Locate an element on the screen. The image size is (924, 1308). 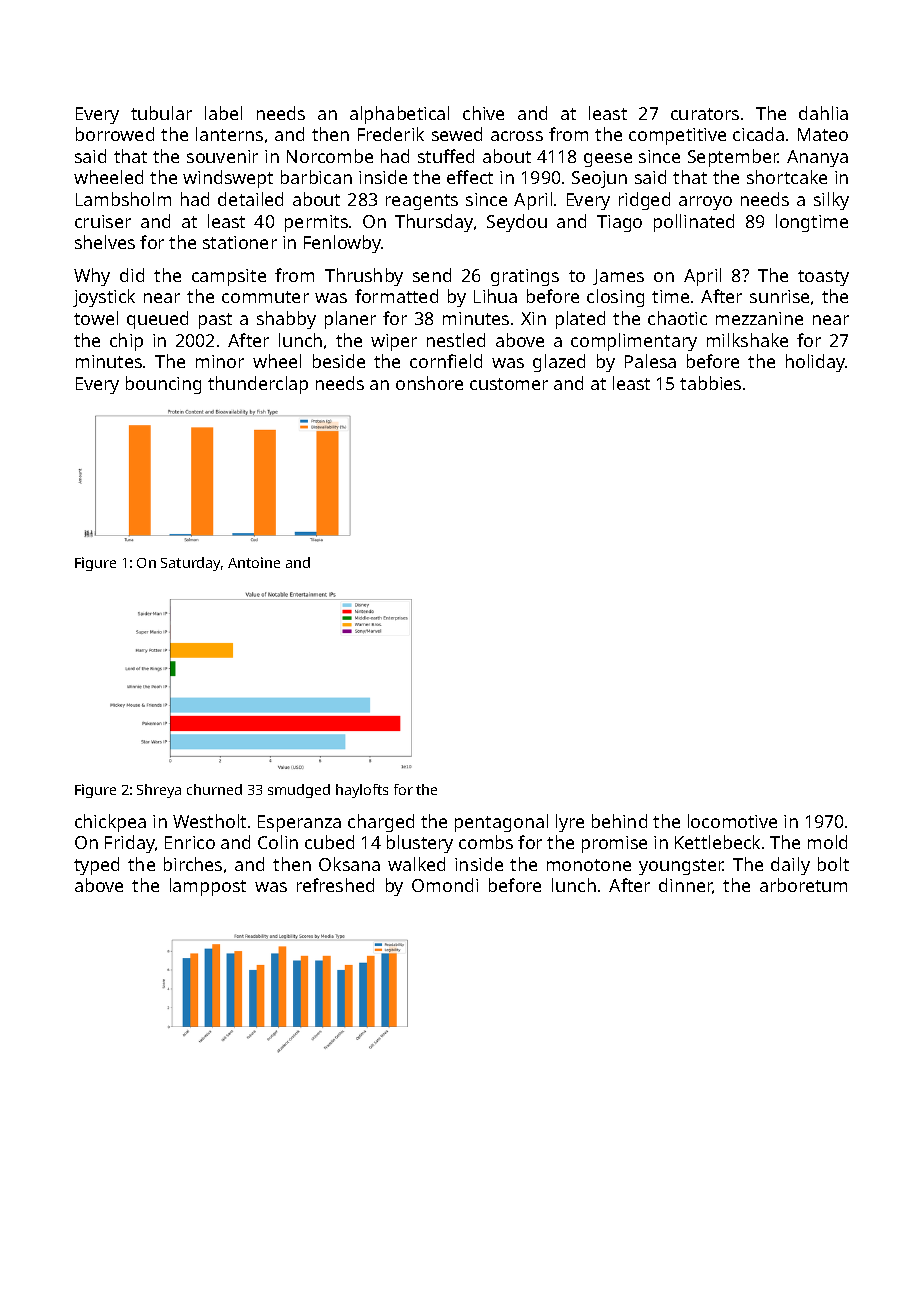
Tiago is located at coordinates (619, 223).
